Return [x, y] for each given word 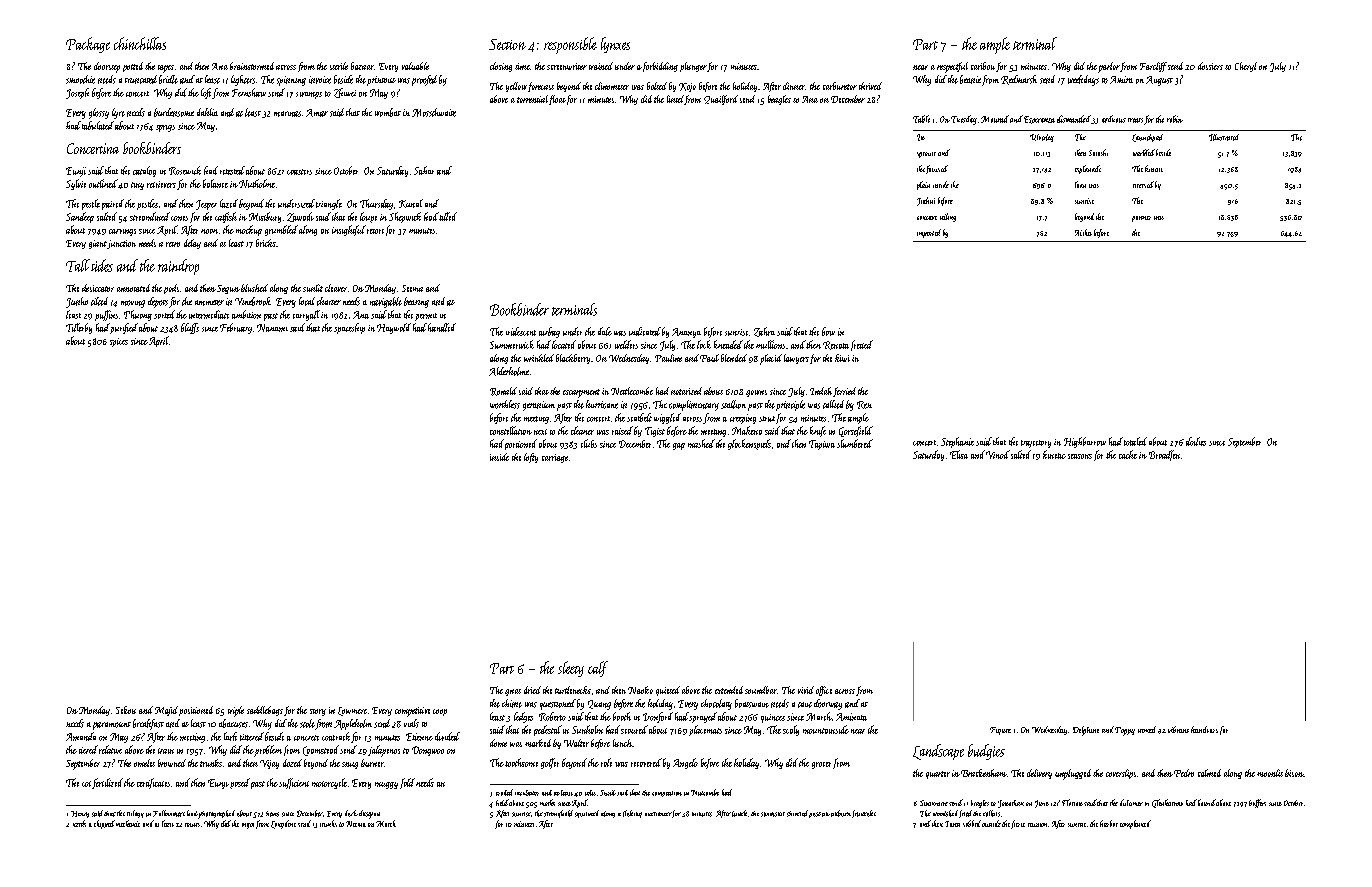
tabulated [98, 125]
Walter [576, 743]
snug [350, 765]
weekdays [1083, 80]
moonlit [1270, 773]
